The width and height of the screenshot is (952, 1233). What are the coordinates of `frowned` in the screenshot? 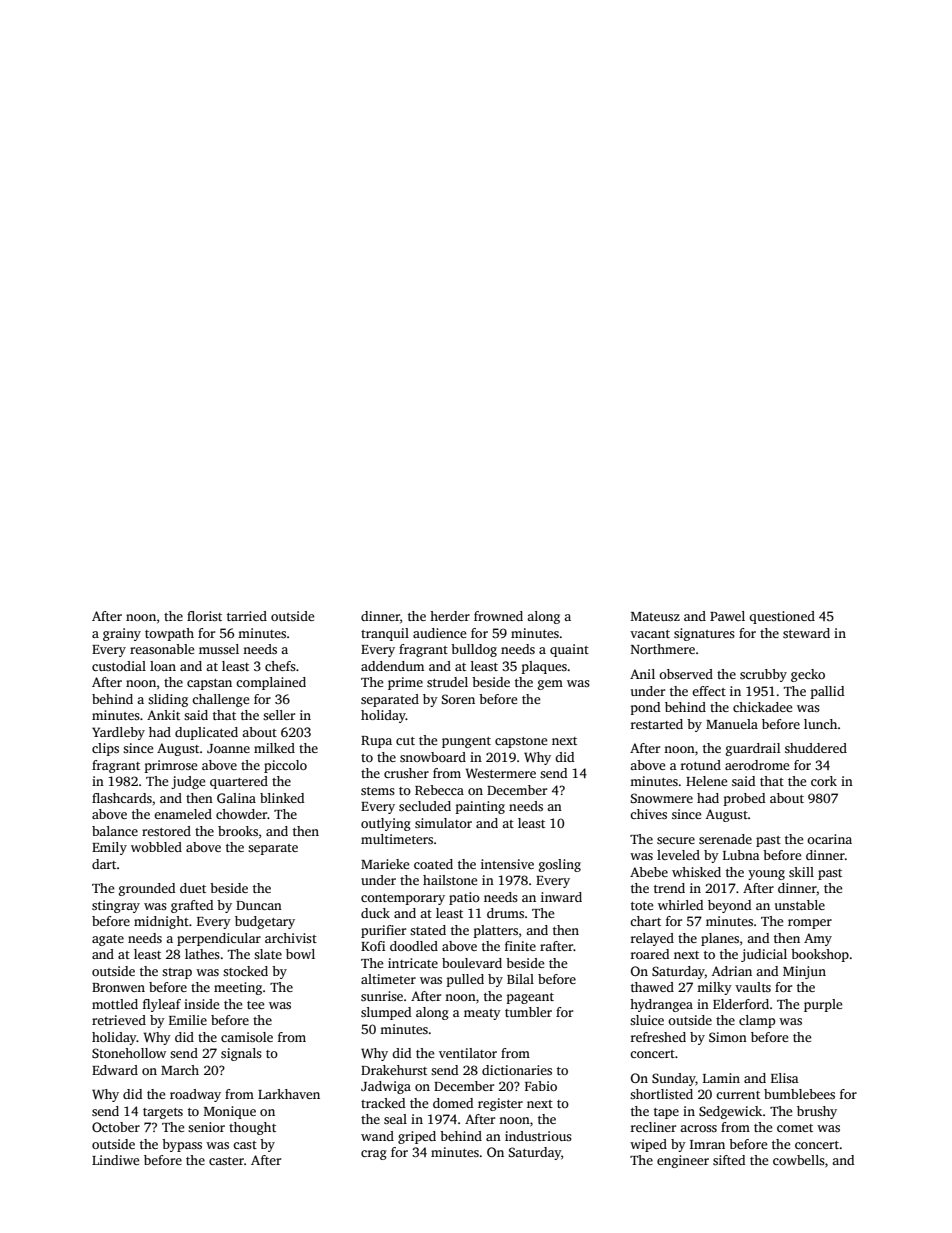 It's located at (498, 616).
